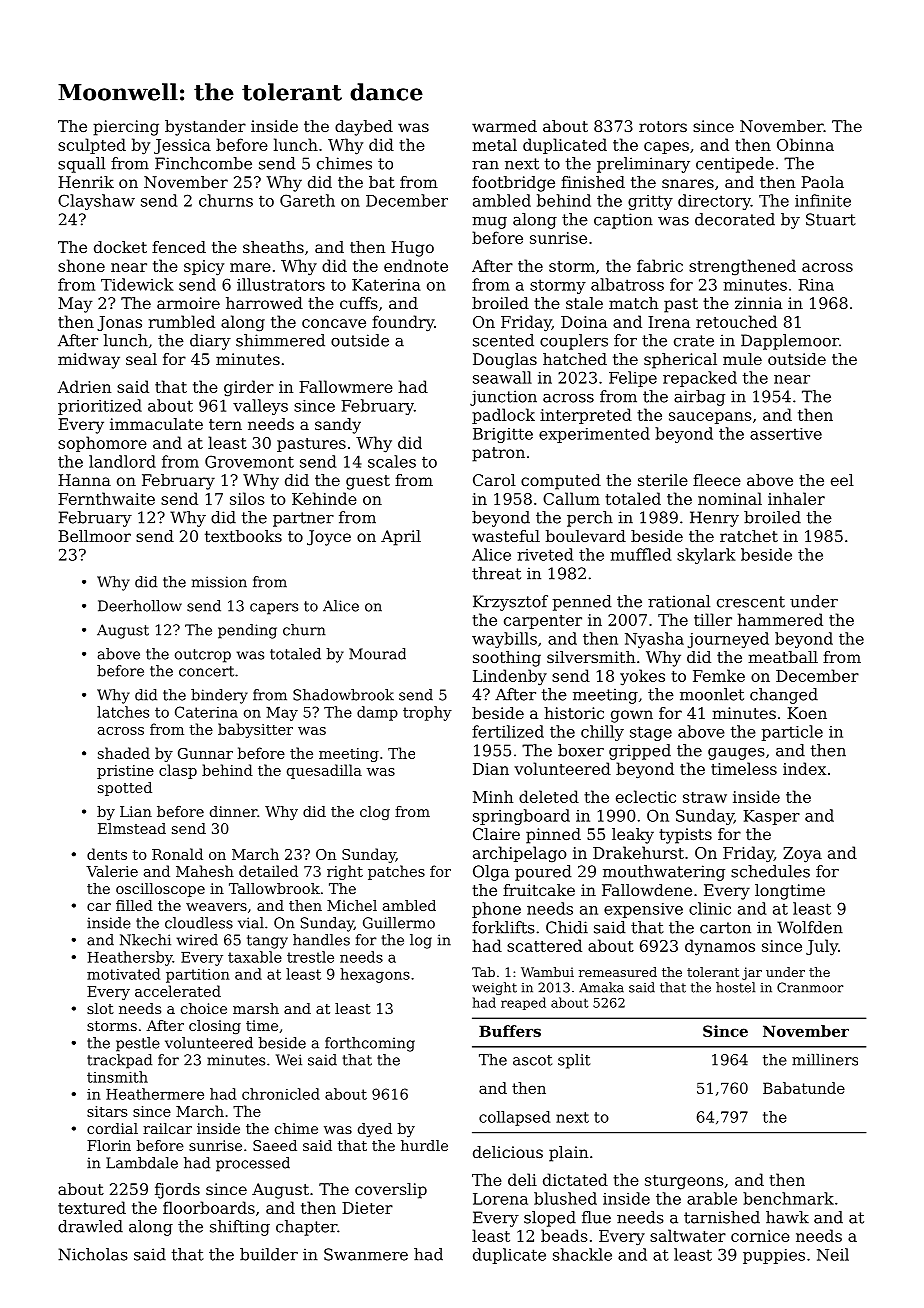  Describe the element at coordinates (780, 619) in the screenshot. I see `hammered` at that location.
